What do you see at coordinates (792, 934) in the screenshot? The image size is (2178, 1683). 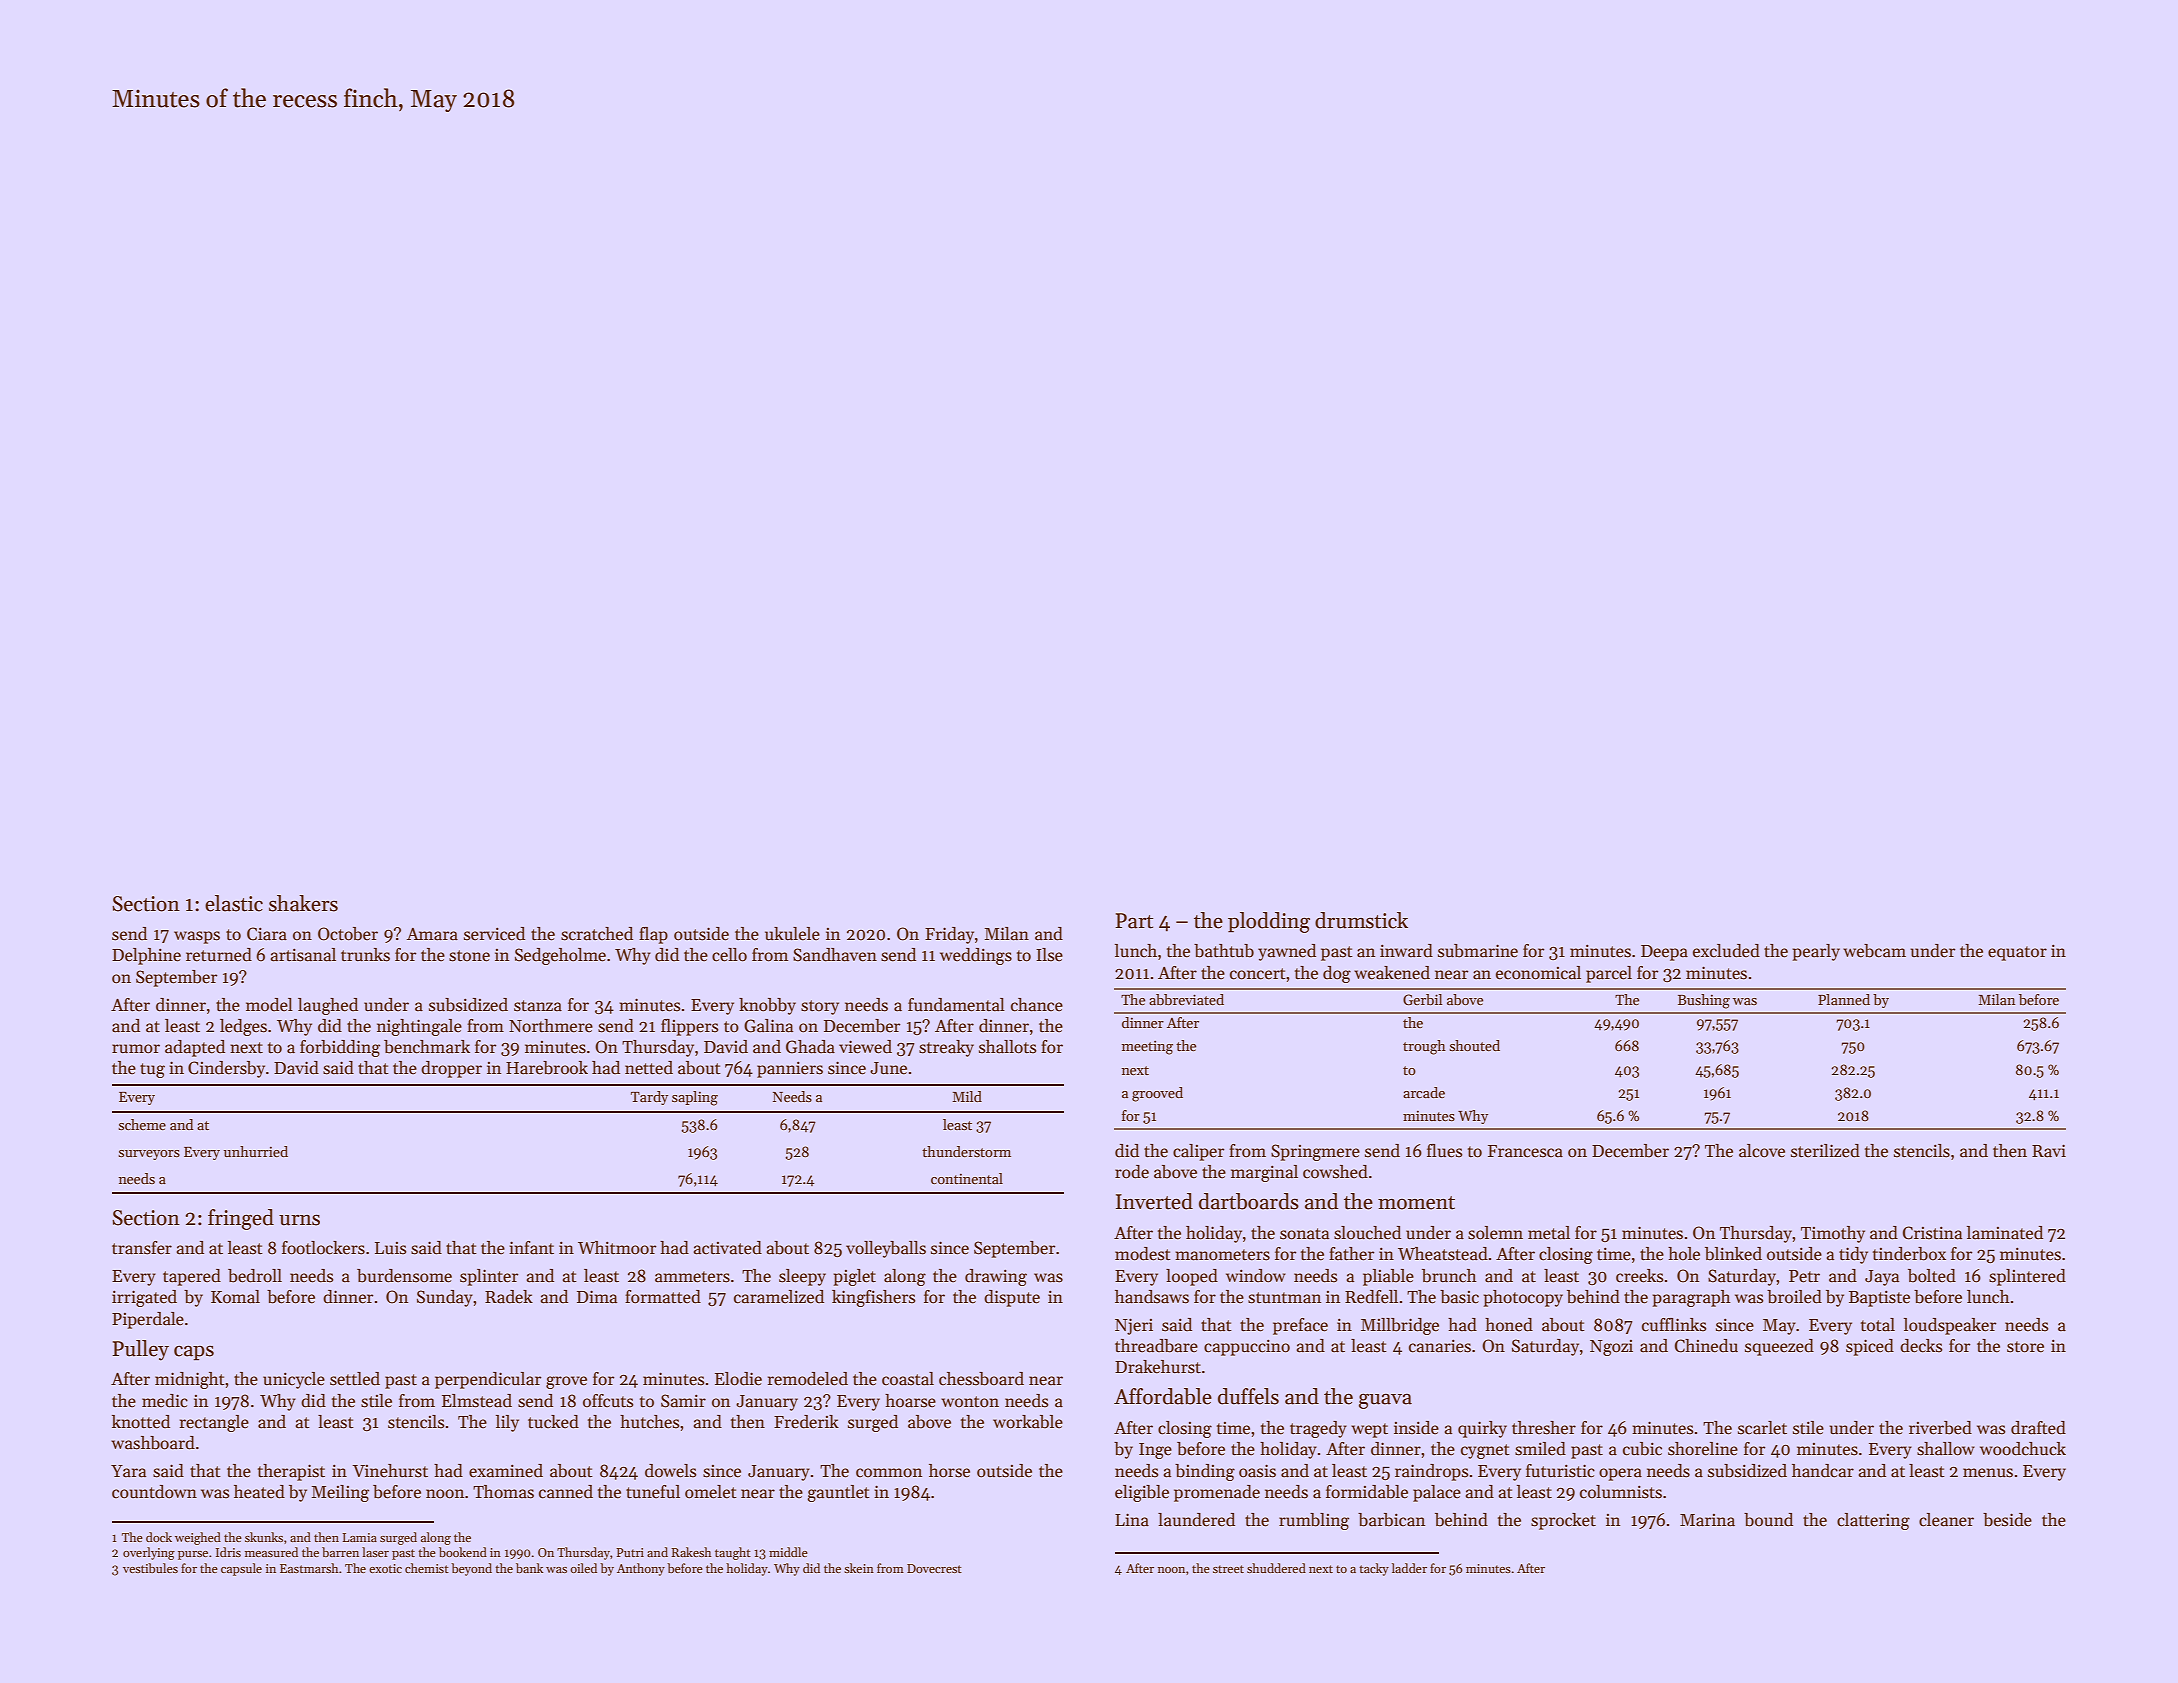 I see `ukulele` at bounding box center [792, 934].
